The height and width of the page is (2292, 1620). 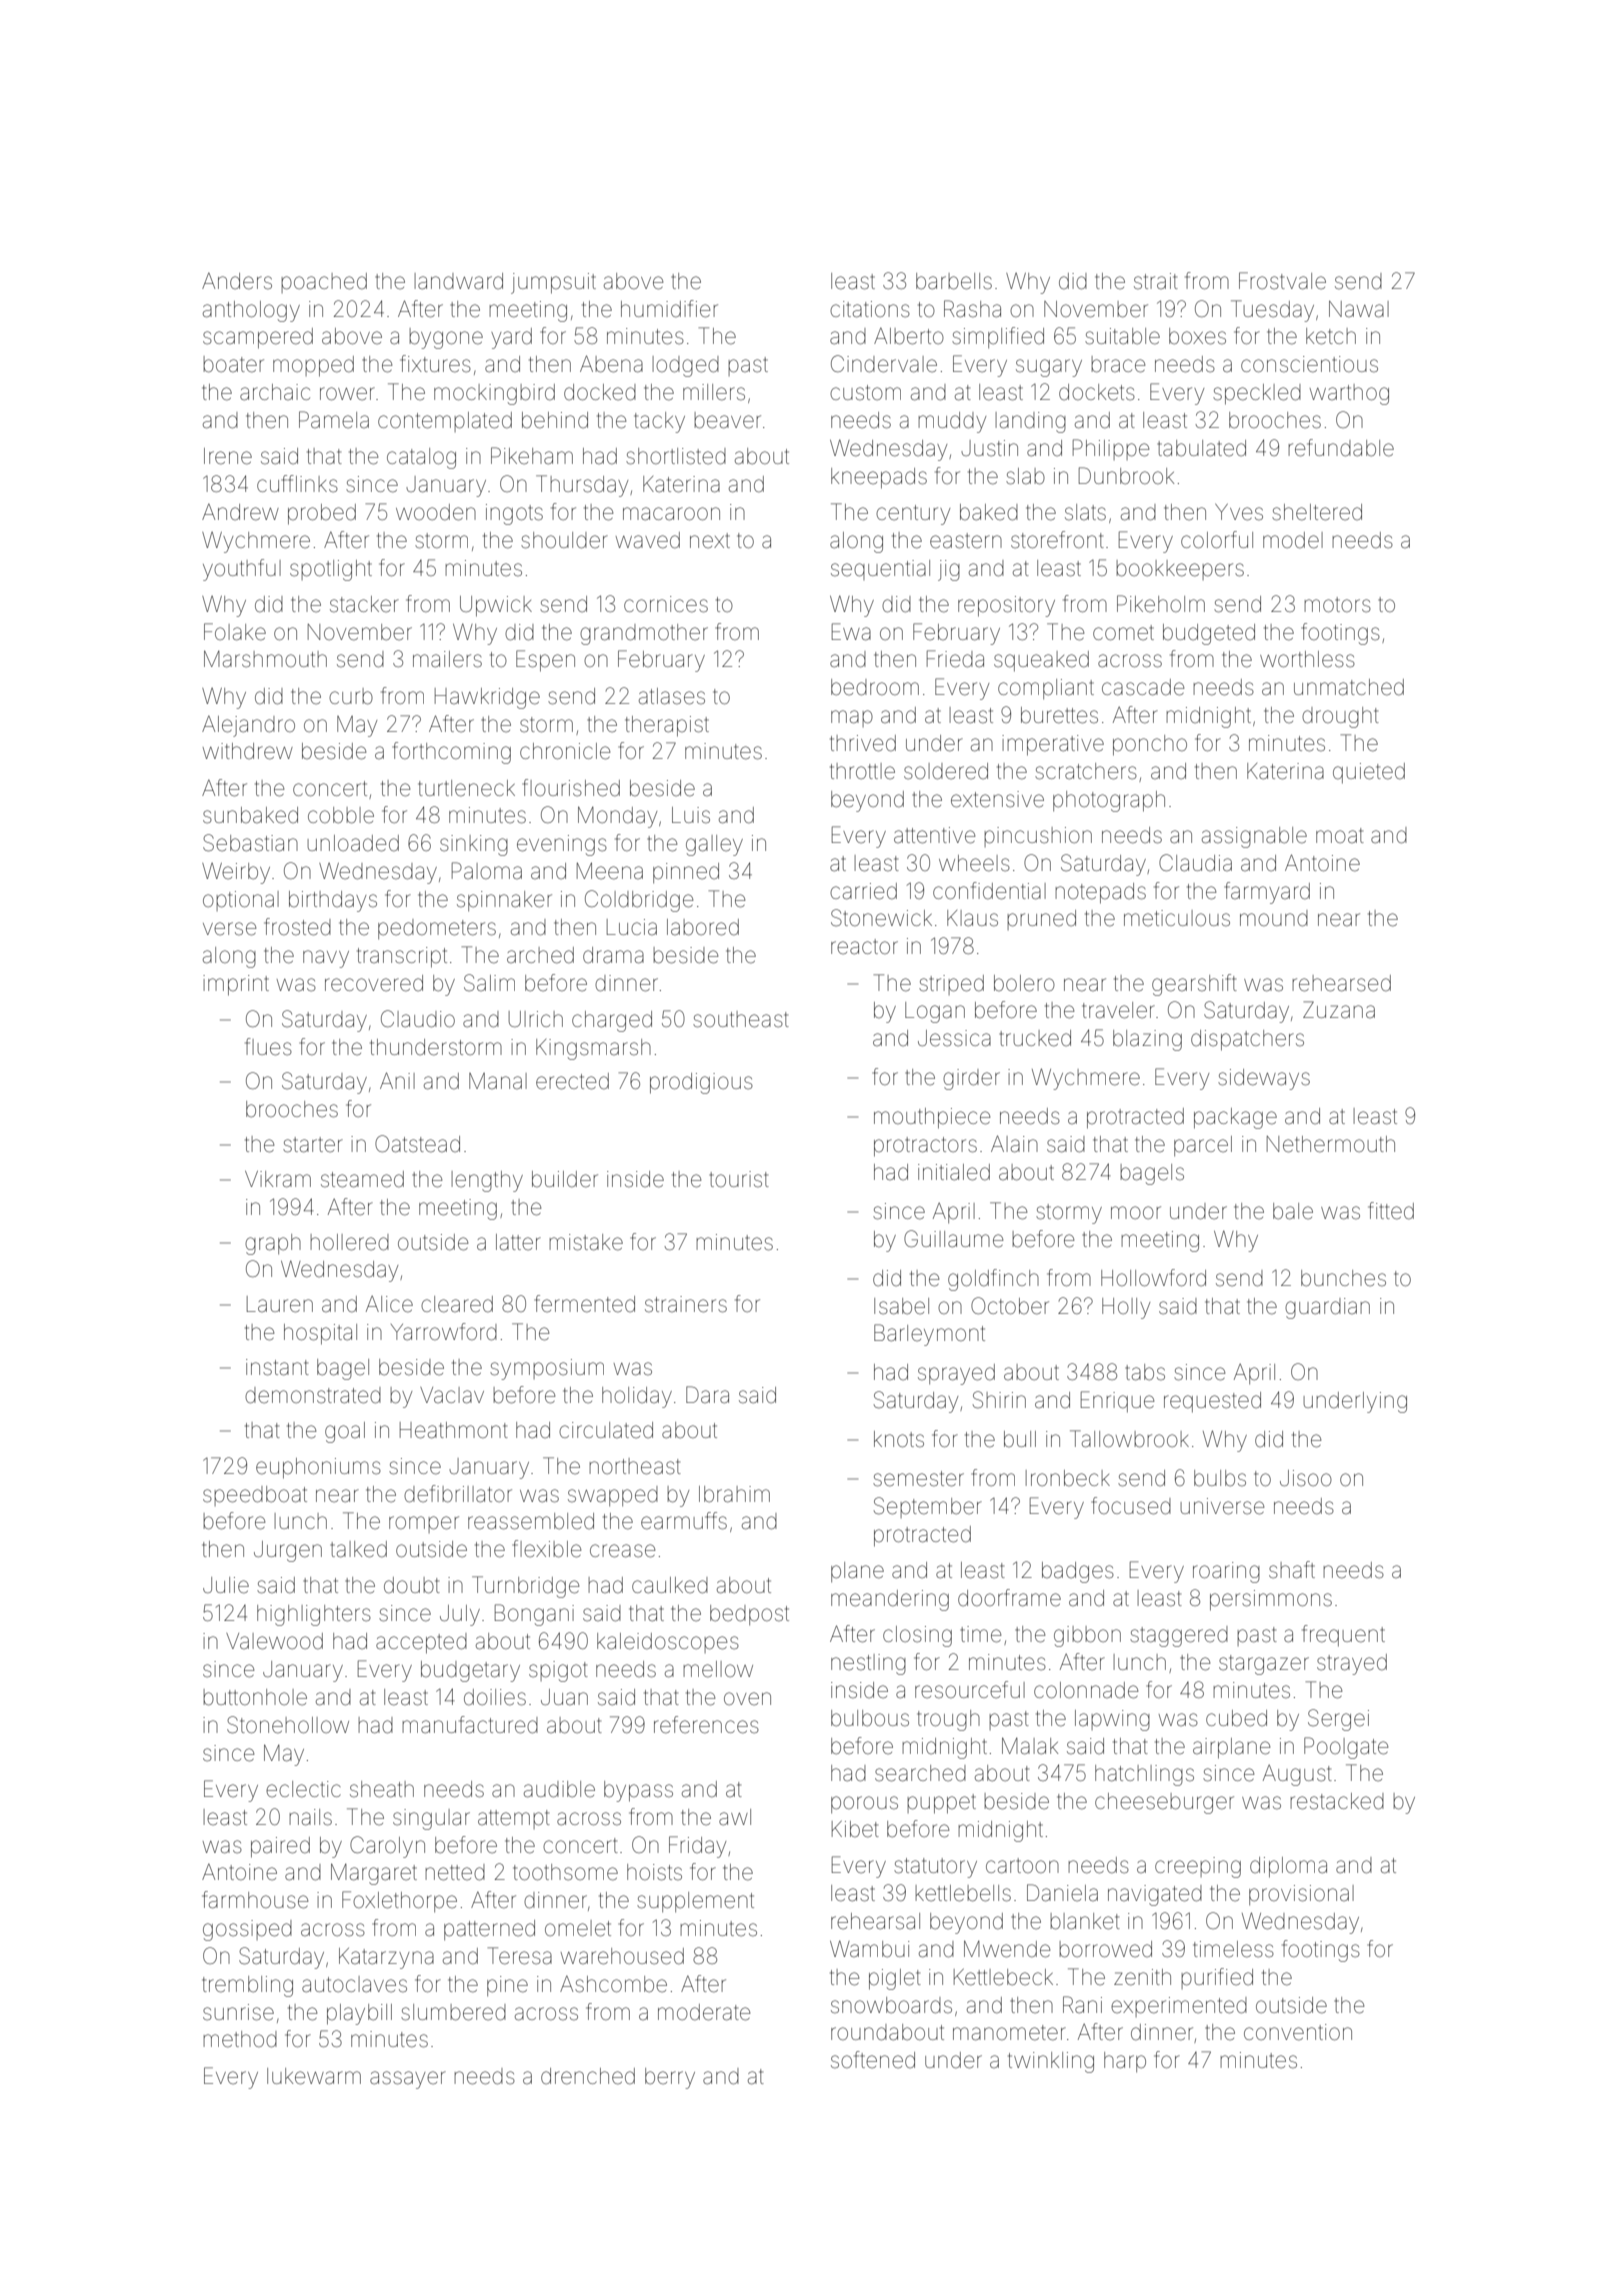 I want to click on bunches, so click(x=1343, y=1278).
